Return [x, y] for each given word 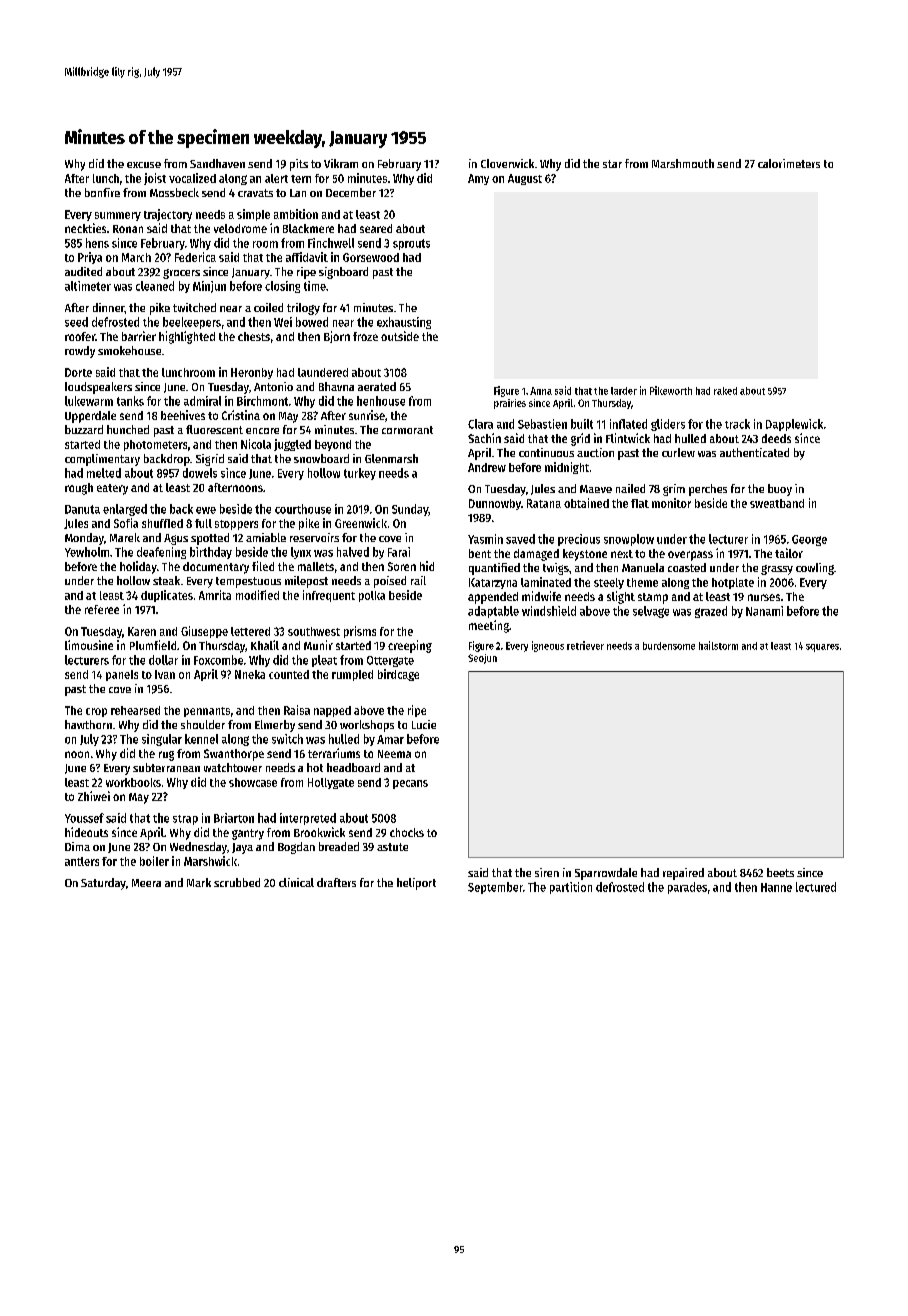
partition [571, 888]
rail [418, 580]
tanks [130, 401]
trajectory [168, 215]
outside [400, 336]
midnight [567, 468]
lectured [816, 887]
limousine [89, 645]
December [351, 192]
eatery [112, 489]
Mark [199, 882]
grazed [711, 612]
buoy [780, 490]
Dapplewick [794, 425]
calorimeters [789, 163]
